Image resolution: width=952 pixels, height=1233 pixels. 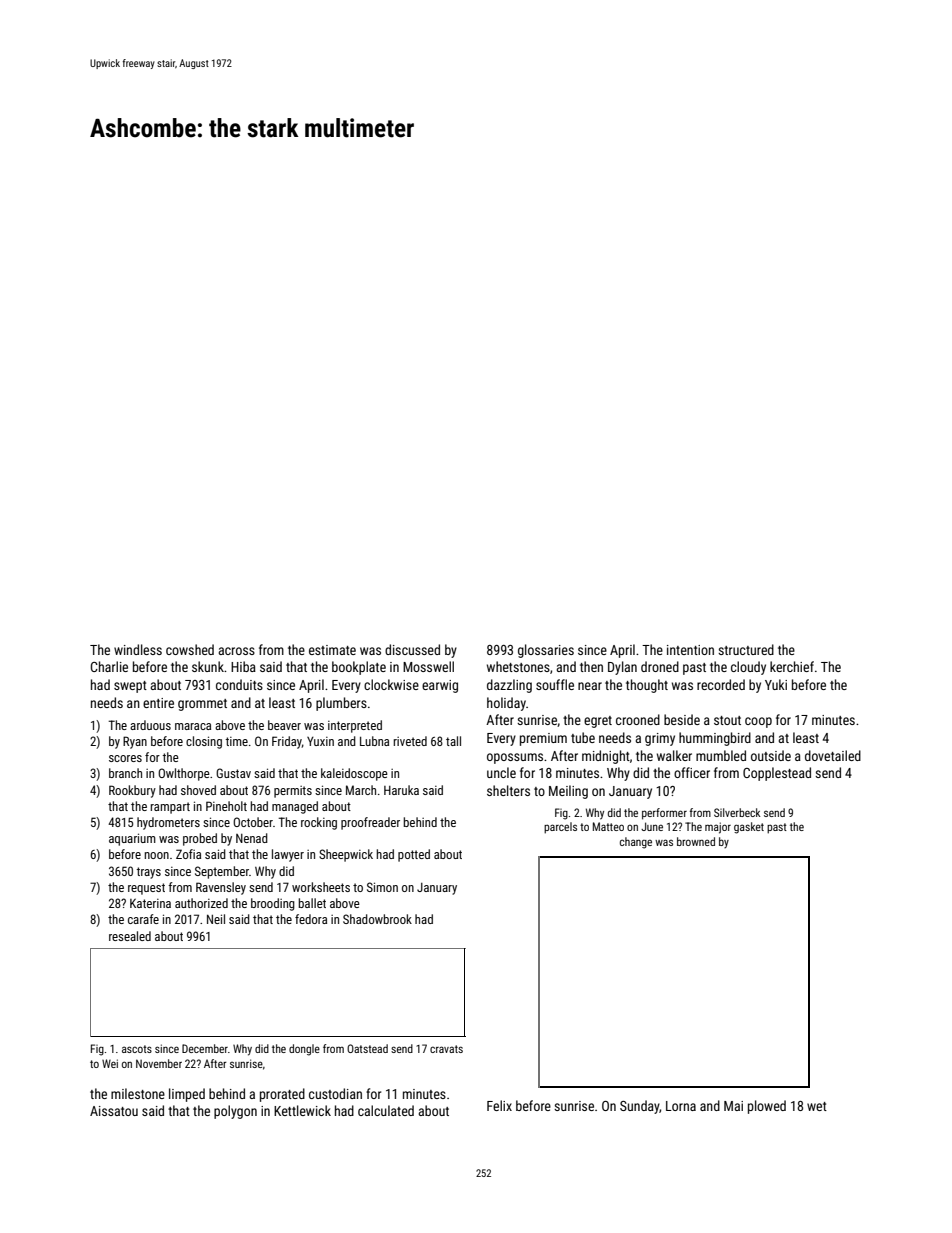 What do you see at coordinates (386, 1110) in the screenshot?
I see `calculated` at bounding box center [386, 1110].
